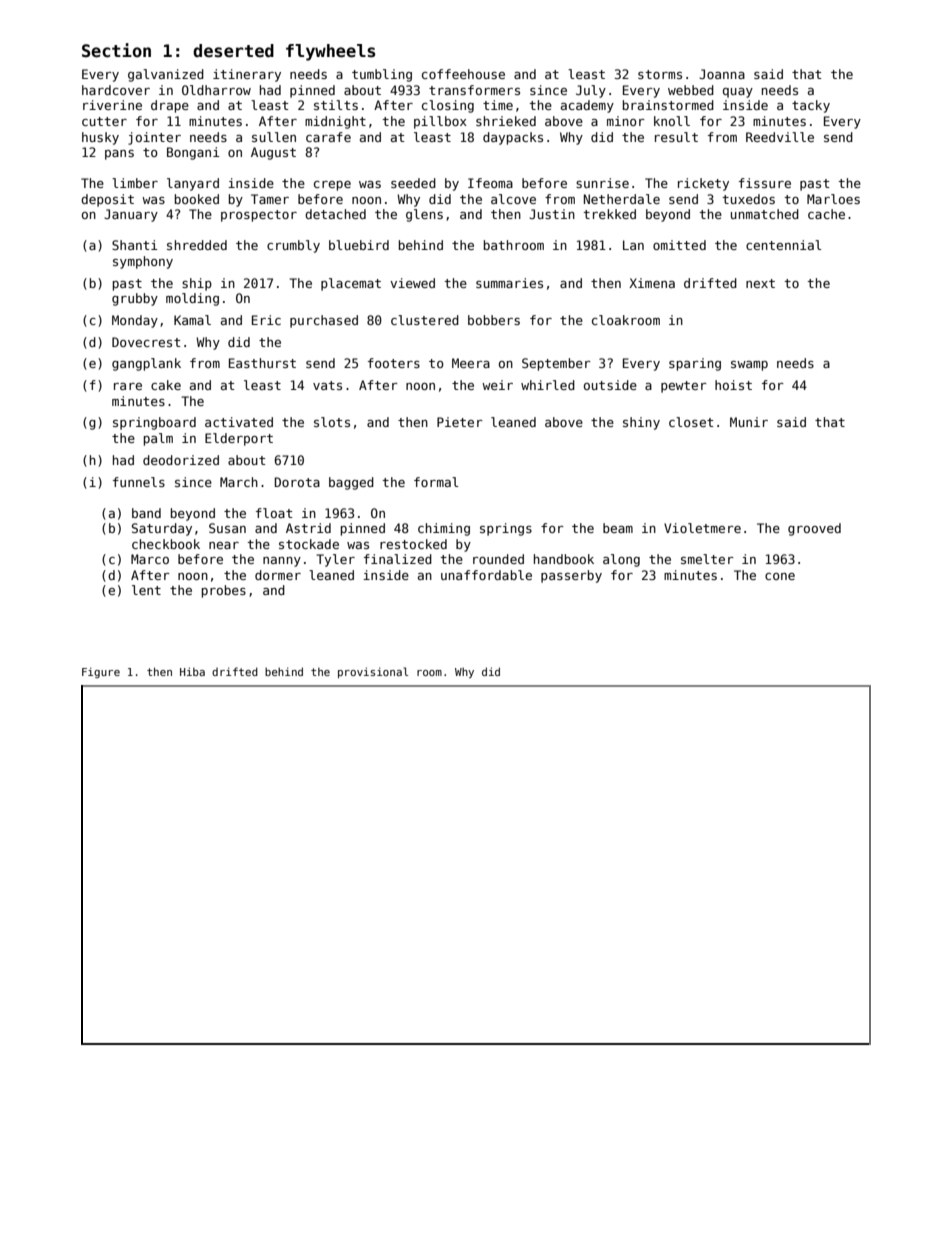  What do you see at coordinates (749, 422) in the screenshot?
I see `Munir` at bounding box center [749, 422].
